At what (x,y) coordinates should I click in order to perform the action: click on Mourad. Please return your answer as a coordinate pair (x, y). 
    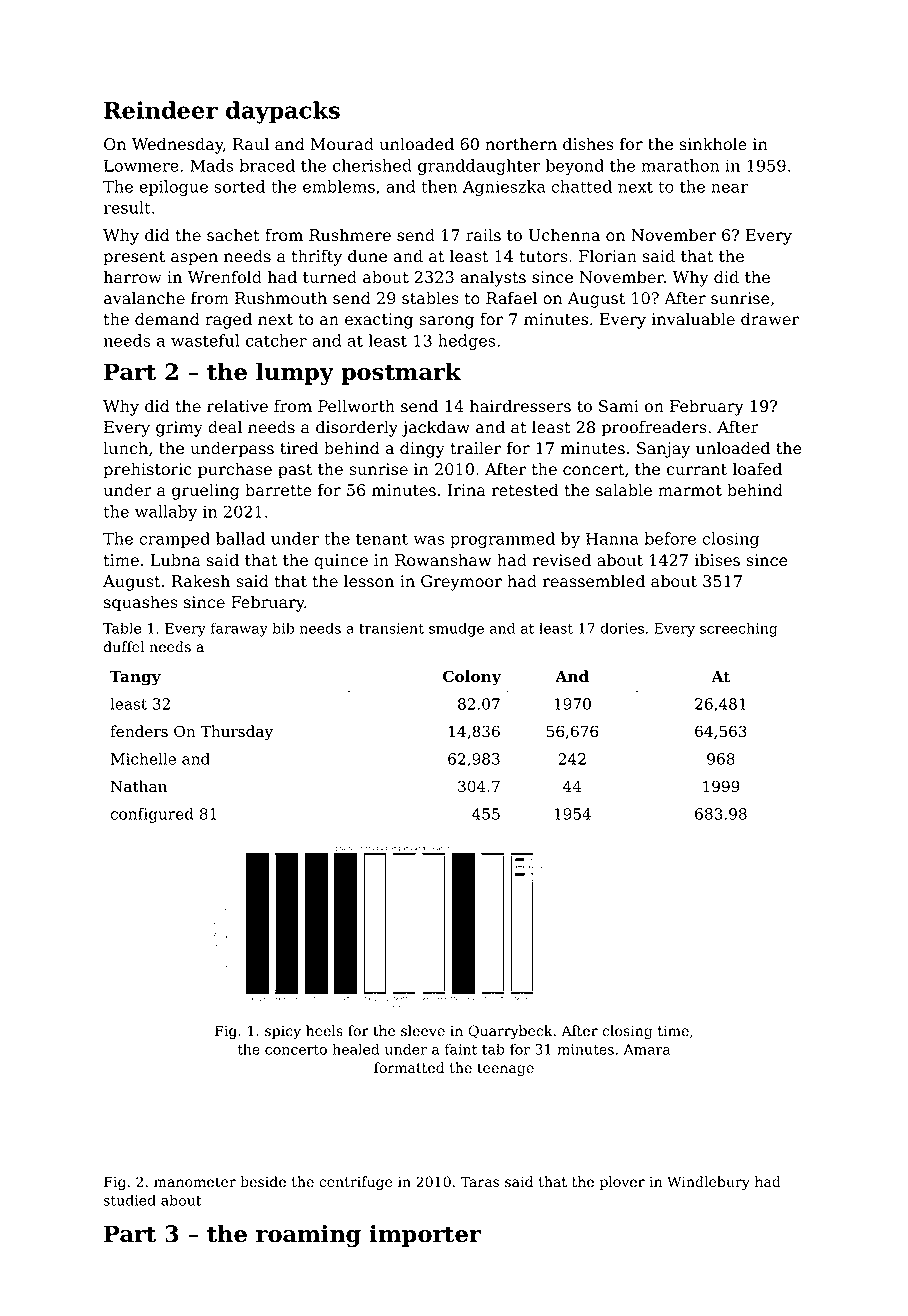
    Looking at the image, I should click on (342, 144).
